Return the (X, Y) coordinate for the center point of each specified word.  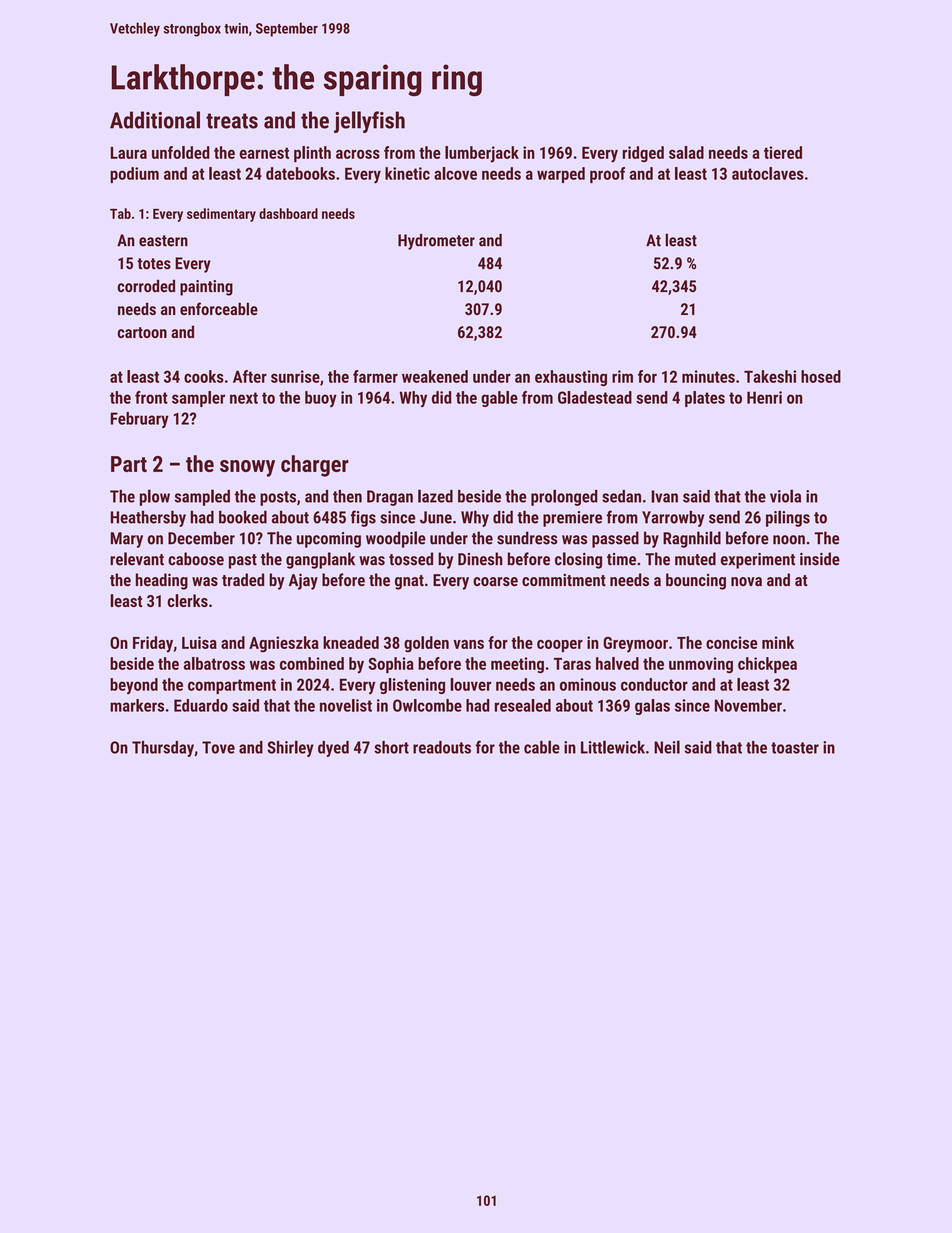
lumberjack (482, 154)
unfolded (181, 152)
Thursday (163, 749)
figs (363, 518)
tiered (783, 152)
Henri (764, 397)
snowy (247, 468)
